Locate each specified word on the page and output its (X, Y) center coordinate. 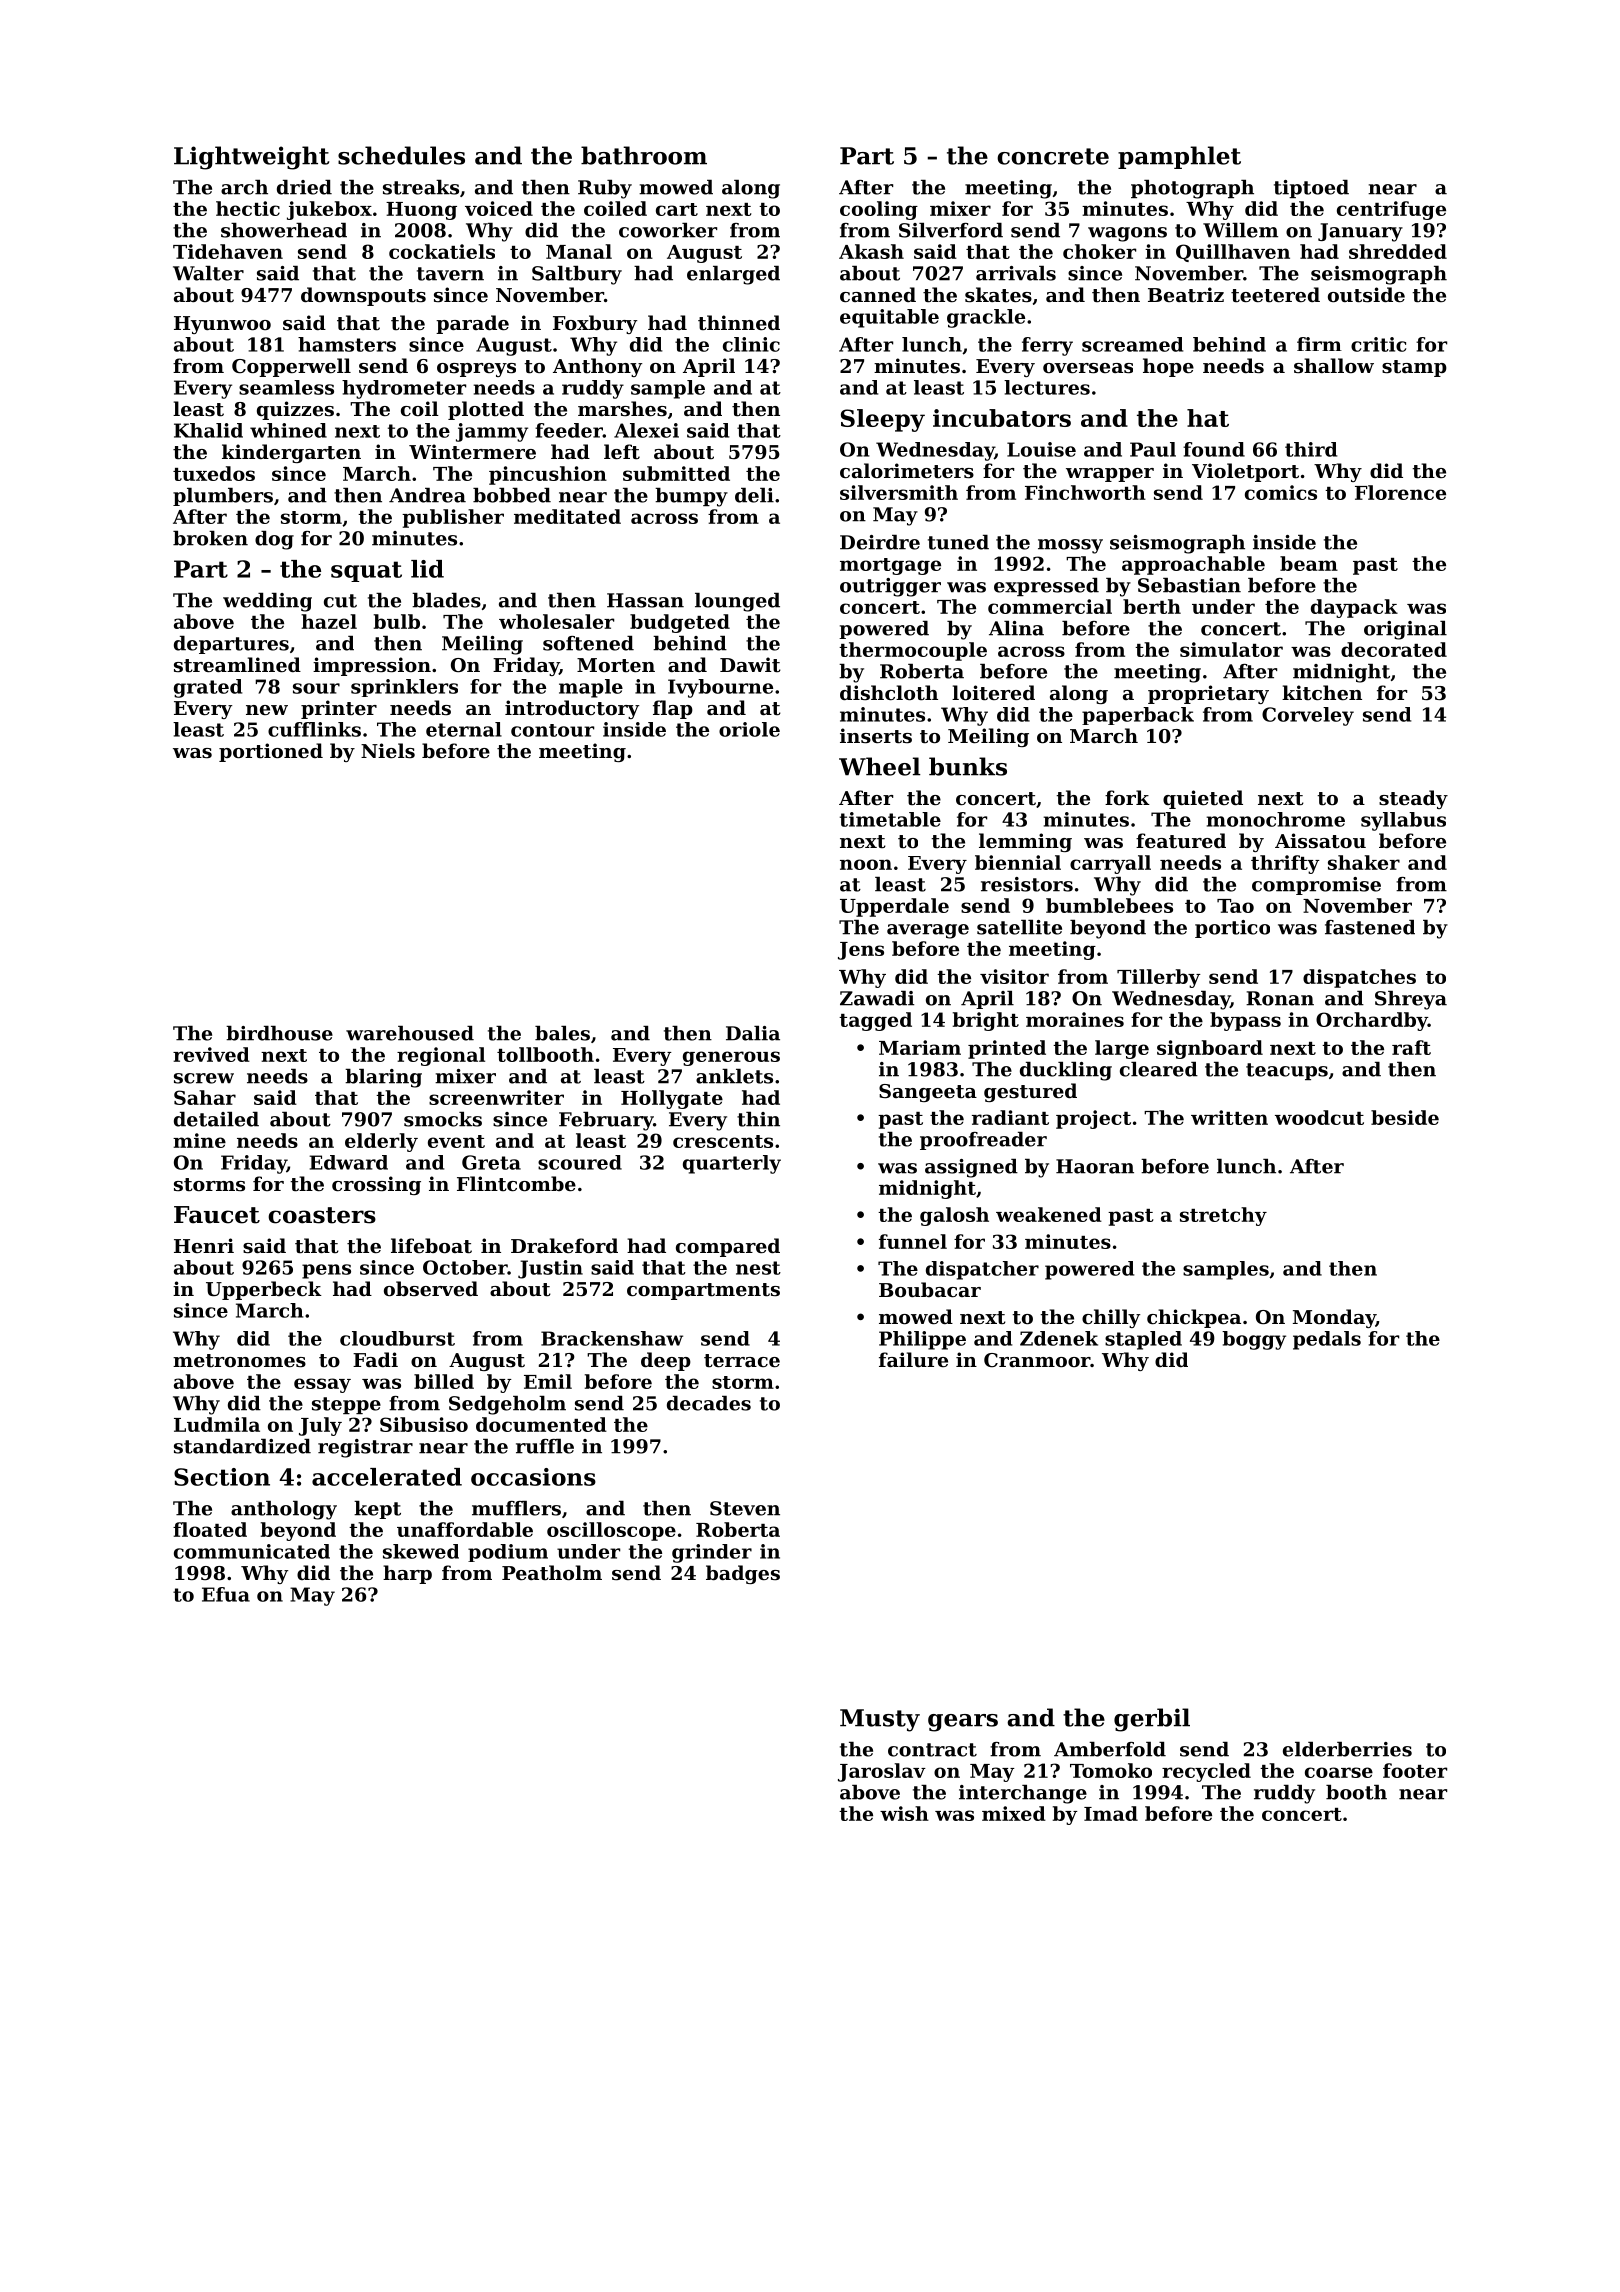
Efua (226, 1594)
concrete (1053, 156)
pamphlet (1179, 157)
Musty (880, 1720)
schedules (401, 155)
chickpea (1194, 1318)
